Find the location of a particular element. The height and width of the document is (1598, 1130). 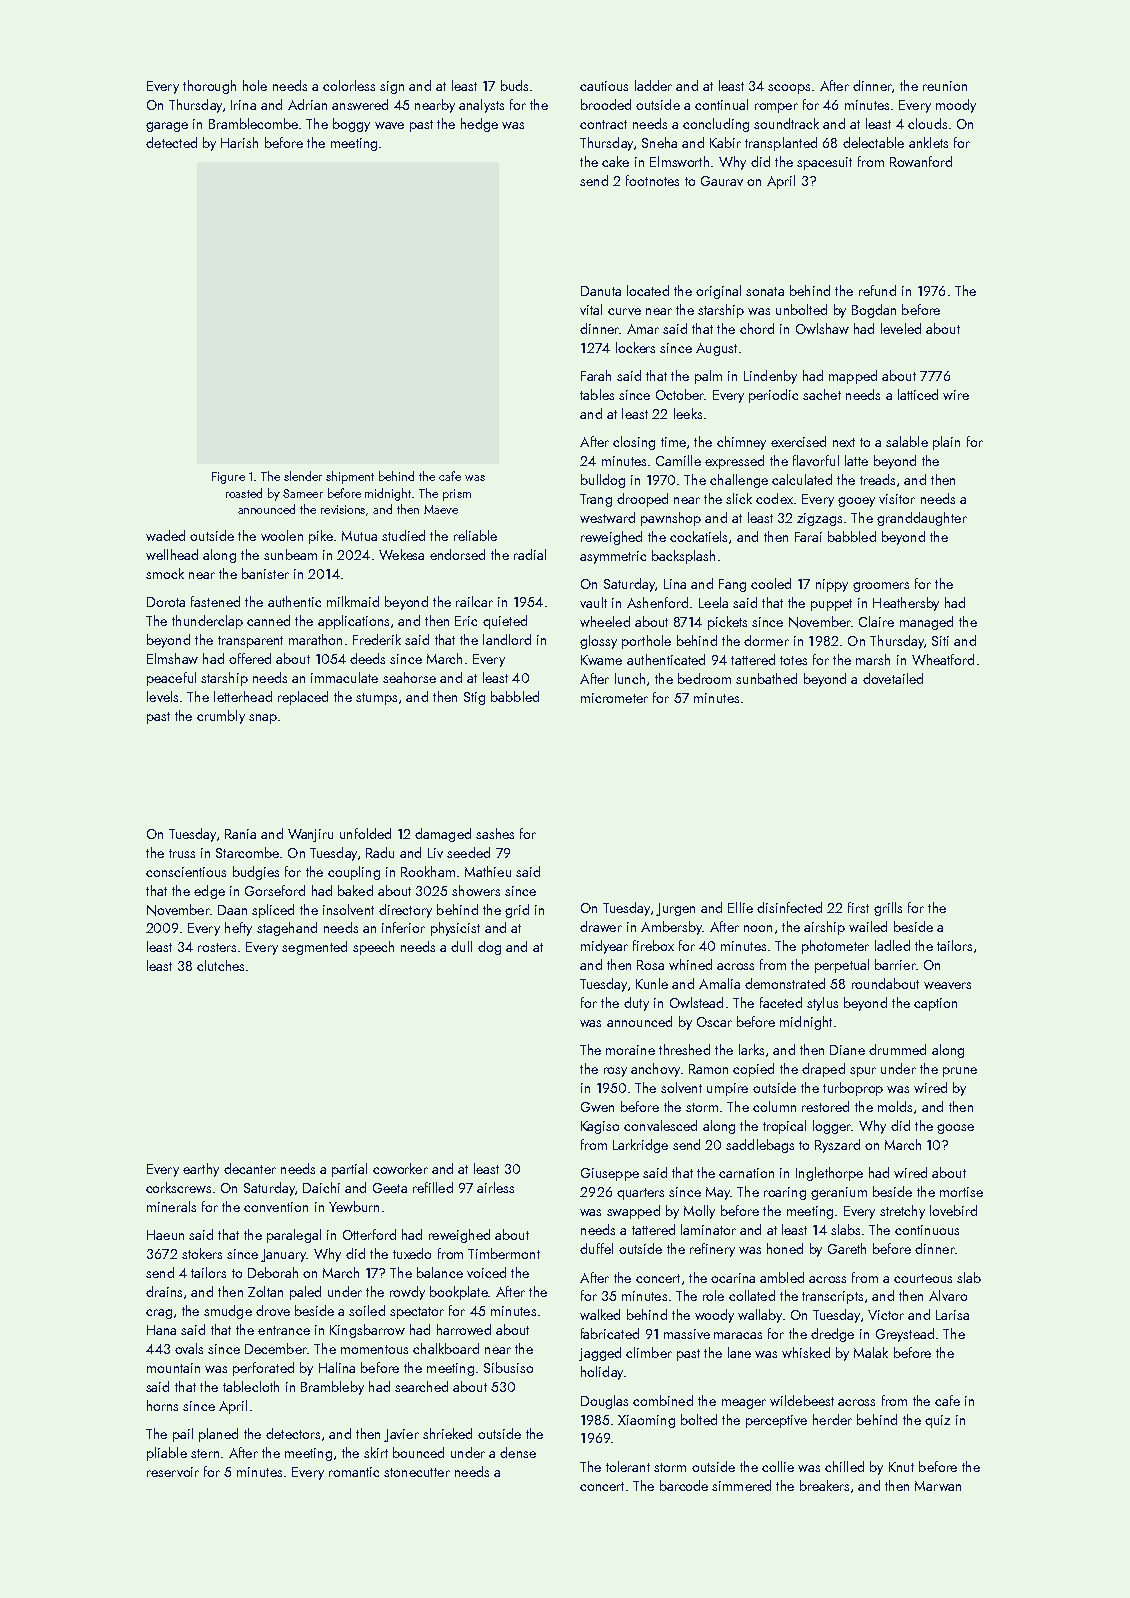

brooded is located at coordinates (606, 104).
